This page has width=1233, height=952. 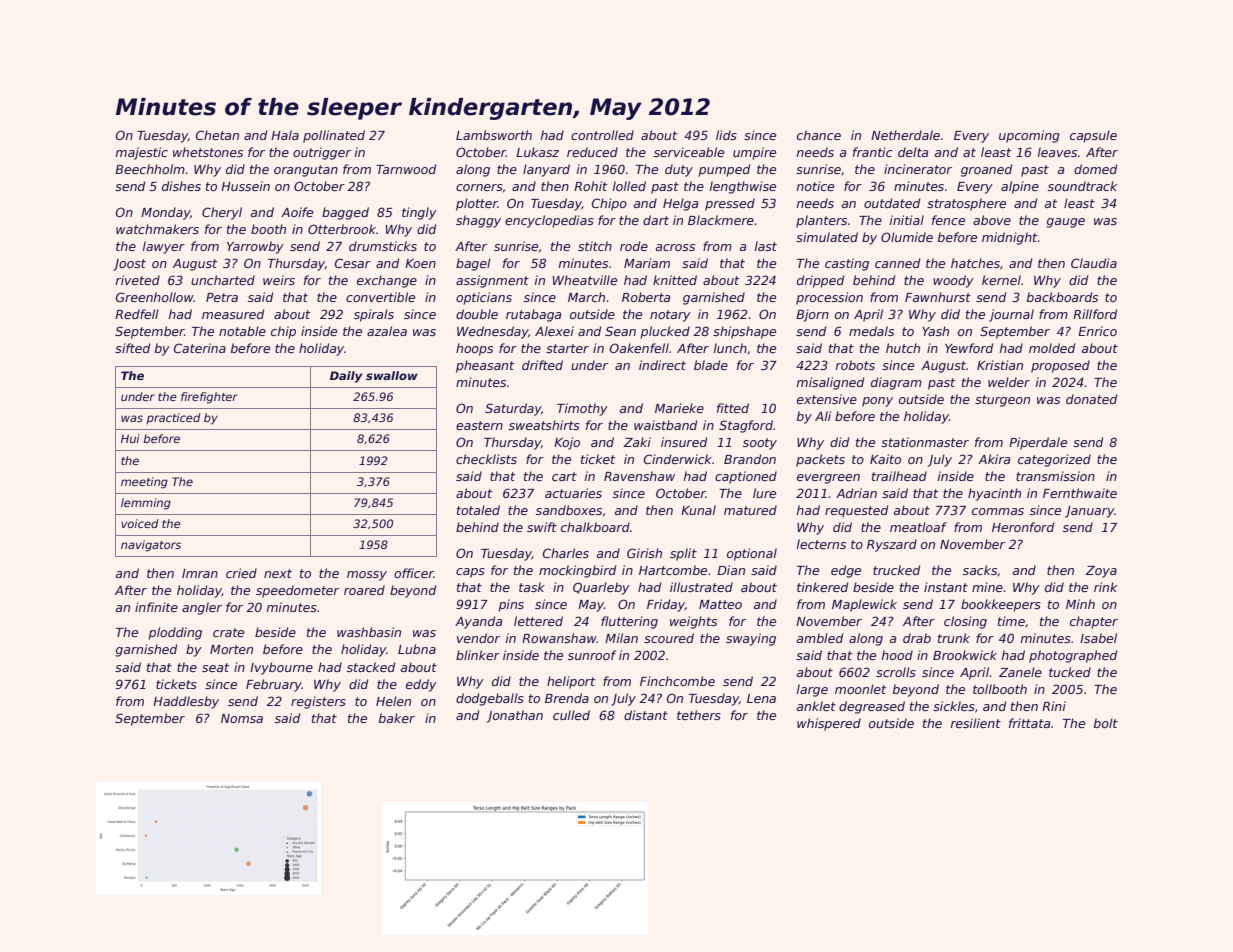 What do you see at coordinates (724, 170) in the page?
I see `pumped` at bounding box center [724, 170].
